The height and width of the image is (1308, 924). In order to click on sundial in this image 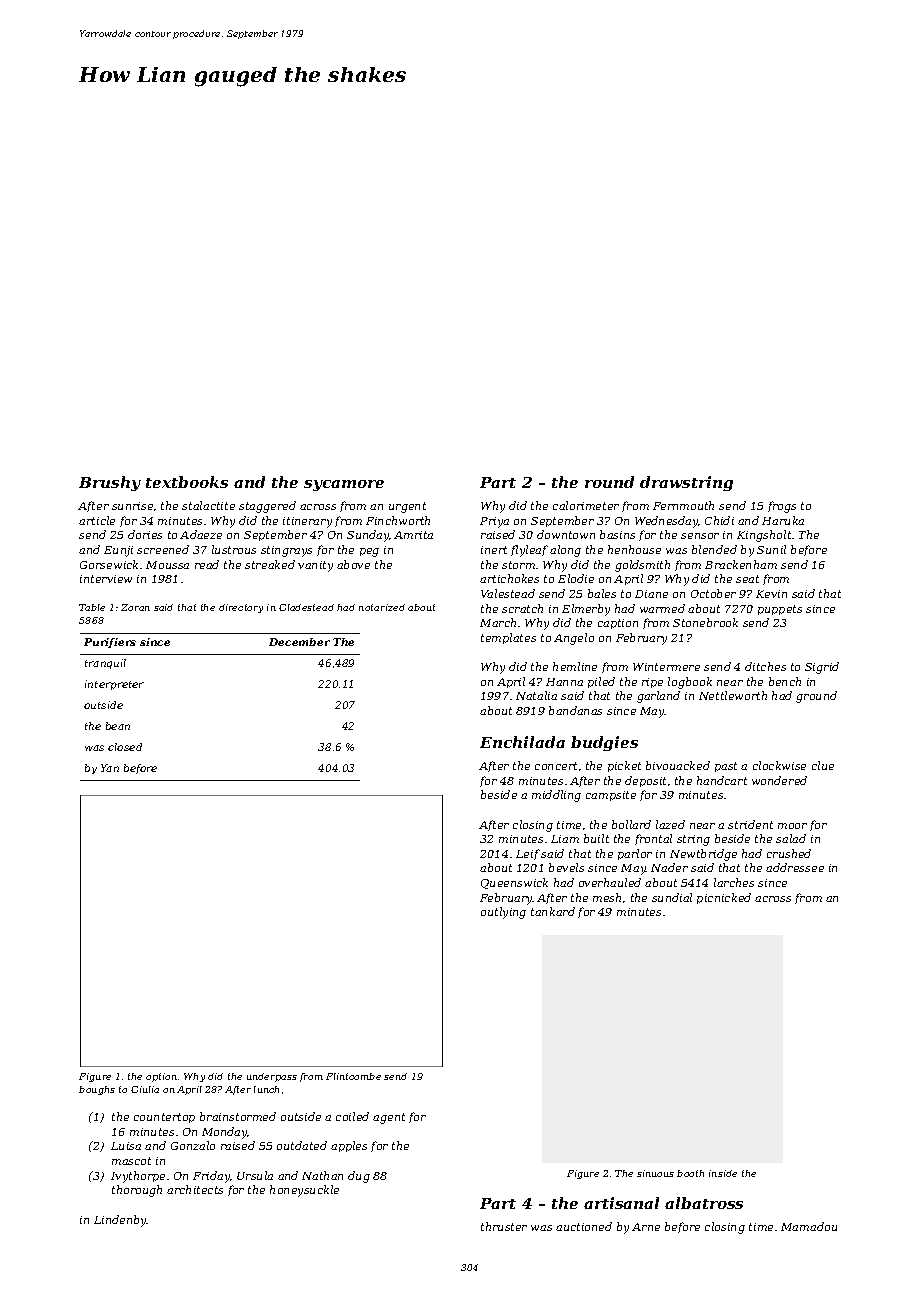, I will do `click(672, 897)`.
